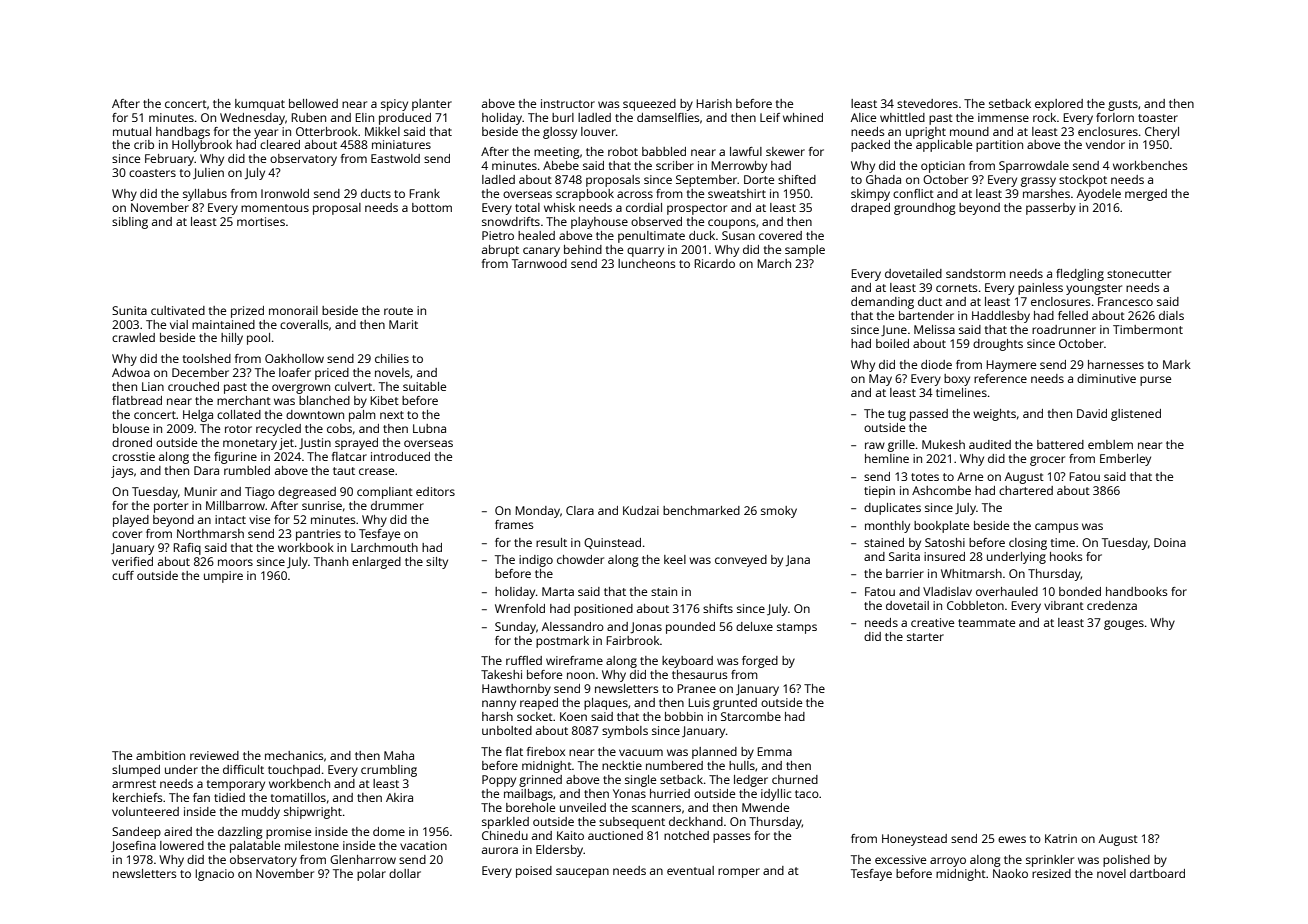 Image resolution: width=1308 pixels, height=924 pixels. What do you see at coordinates (599, 223) in the screenshot?
I see `playhouse` at bounding box center [599, 223].
